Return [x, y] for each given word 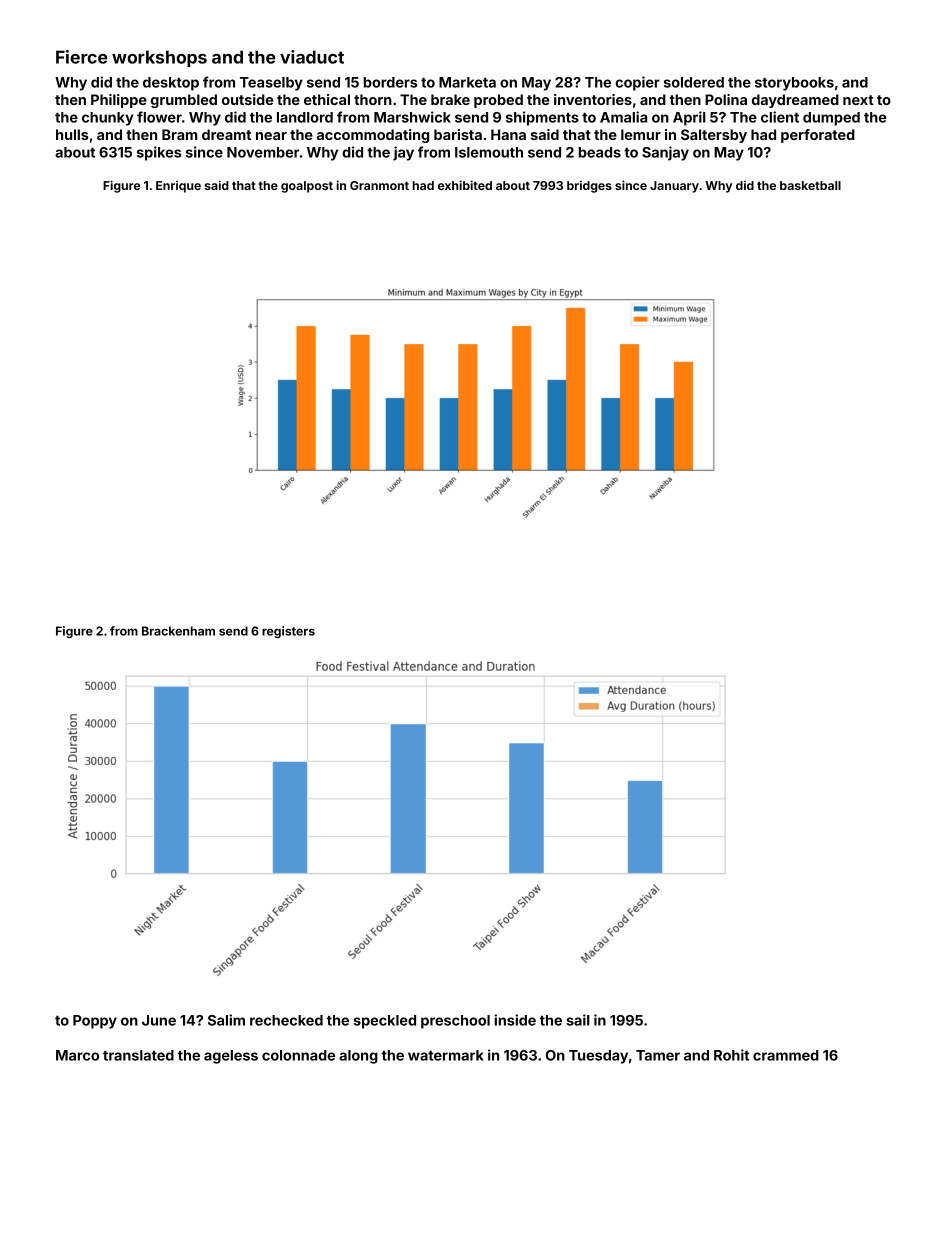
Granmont [379, 185]
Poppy [95, 1022]
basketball [810, 185]
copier [637, 83]
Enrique [178, 187]
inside [515, 1020]
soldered [694, 82]
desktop [171, 84]
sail [578, 1020]
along [358, 1057]
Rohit [731, 1055]
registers [288, 632]
